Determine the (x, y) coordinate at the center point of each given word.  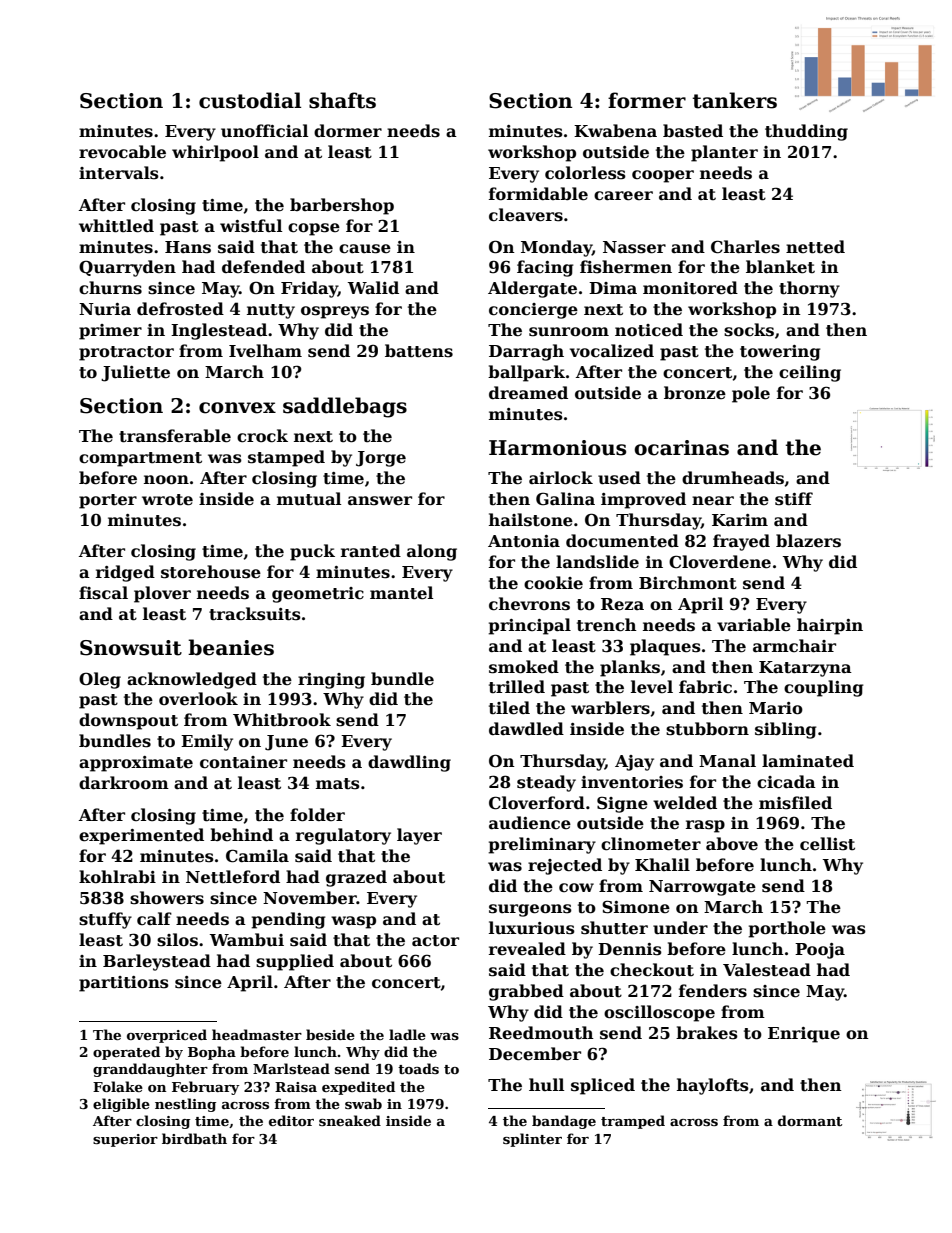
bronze (695, 392)
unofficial (264, 131)
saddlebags (345, 407)
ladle (407, 1034)
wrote (167, 500)
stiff (794, 499)
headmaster (257, 1034)
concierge (533, 311)
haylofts (713, 1086)
